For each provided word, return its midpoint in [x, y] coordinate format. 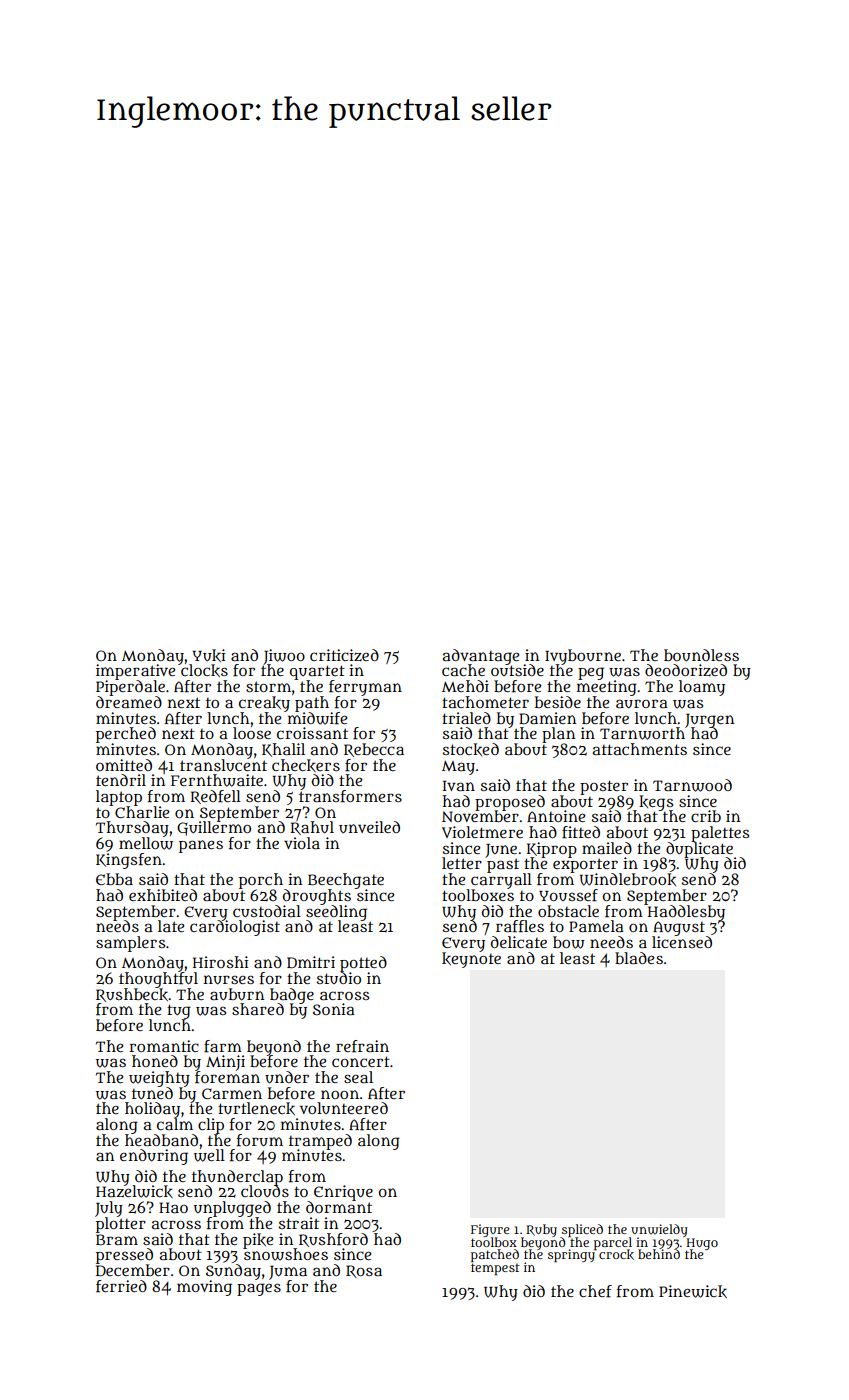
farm [223, 1046]
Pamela [596, 926]
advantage [481, 657]
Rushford [333, 1240]
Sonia [334, 1009]
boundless [701, 655]
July [109, 1209]
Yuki [208, 655]
